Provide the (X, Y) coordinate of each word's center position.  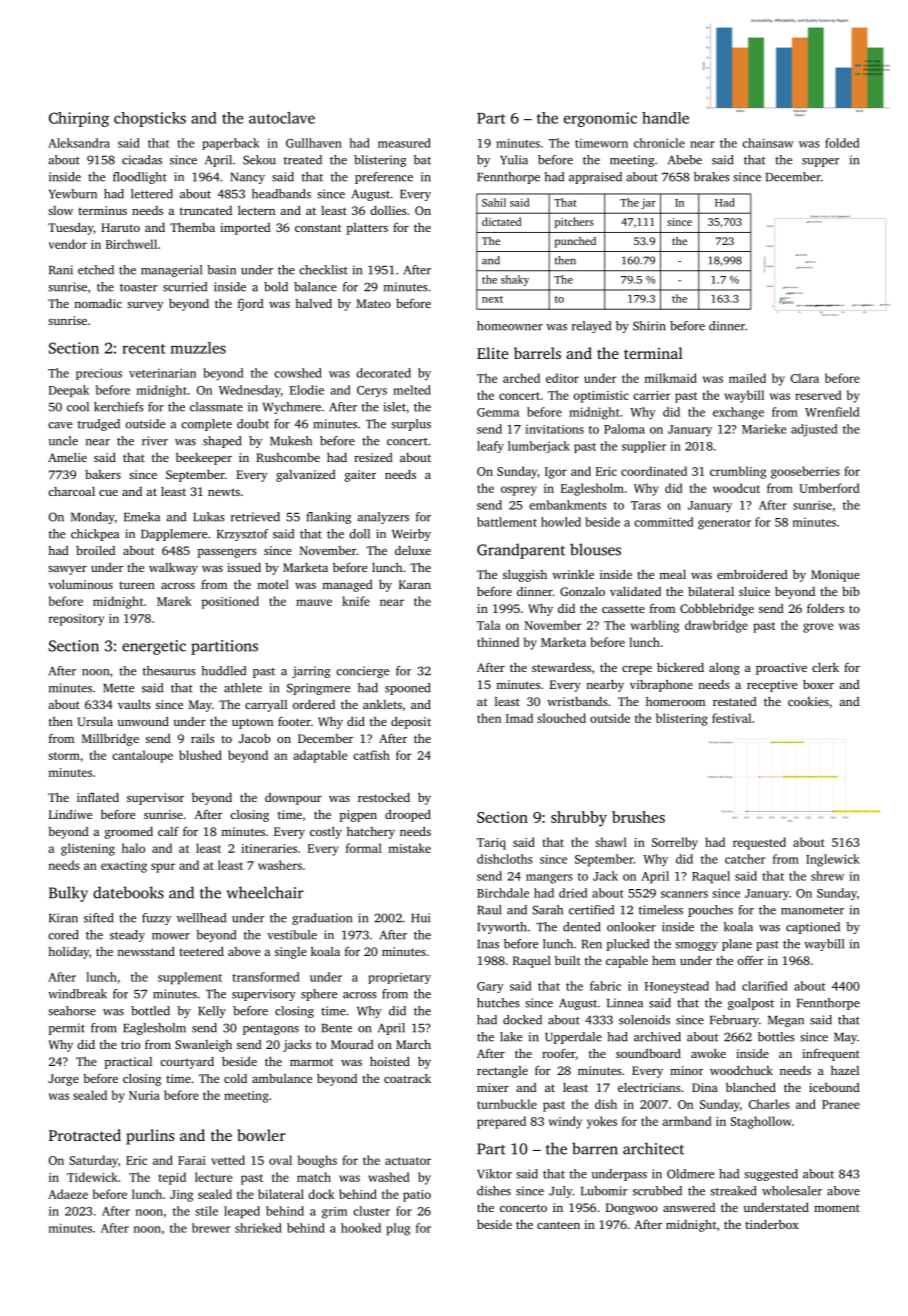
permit (67, 1029)
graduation (322, 919)
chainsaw (768, 143)
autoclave (282, 118)
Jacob (255, 738)
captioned (813, 928)
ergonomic (600, 119)
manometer (812, 911)
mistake (409, 848)
